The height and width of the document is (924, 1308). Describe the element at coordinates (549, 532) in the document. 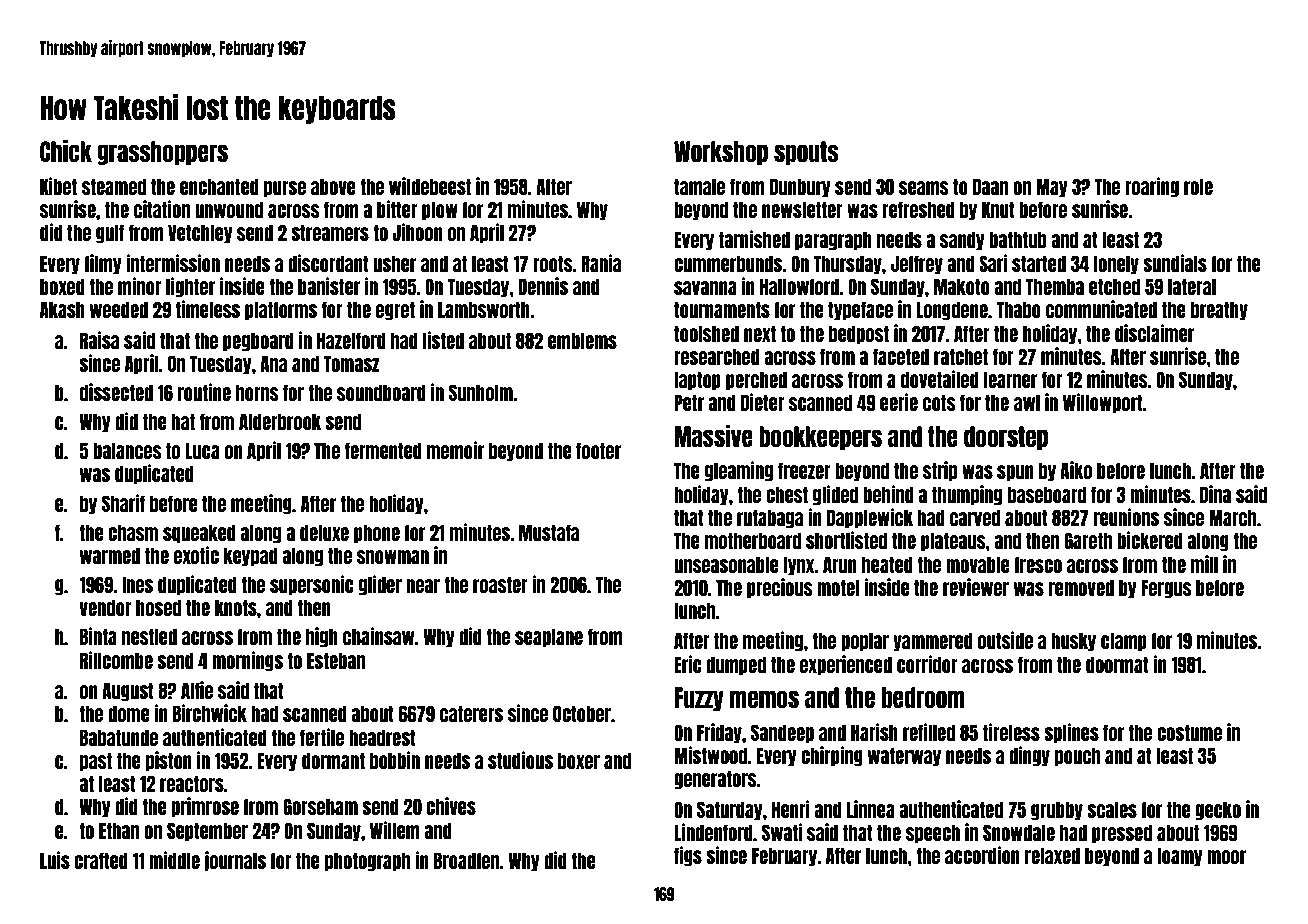

I see `Mustafa` at that location.
